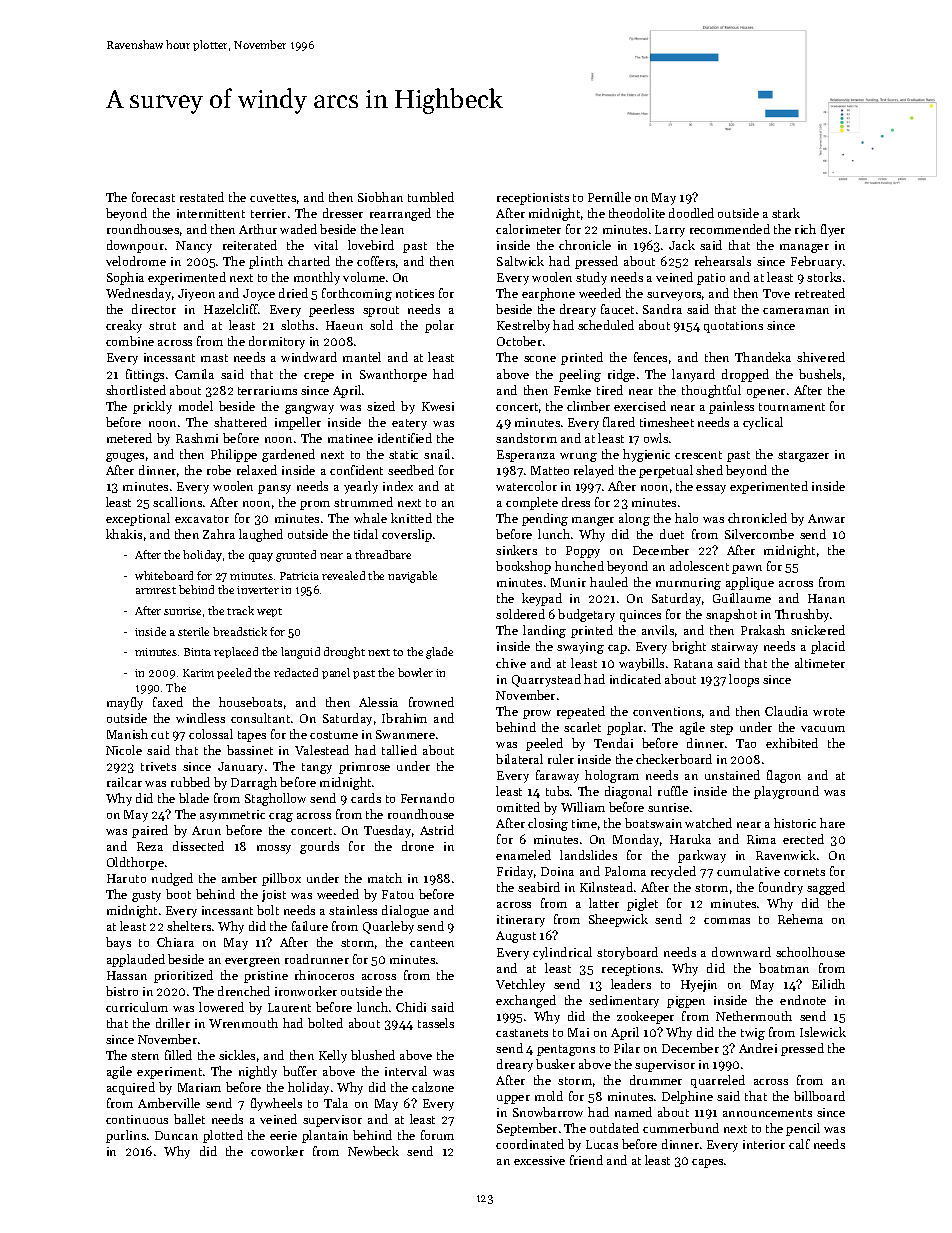 The image size is (952, 1233). What do you see at coordinates (150, 846) in the document?
I see `Reza` at bounding box center [150, 846].
